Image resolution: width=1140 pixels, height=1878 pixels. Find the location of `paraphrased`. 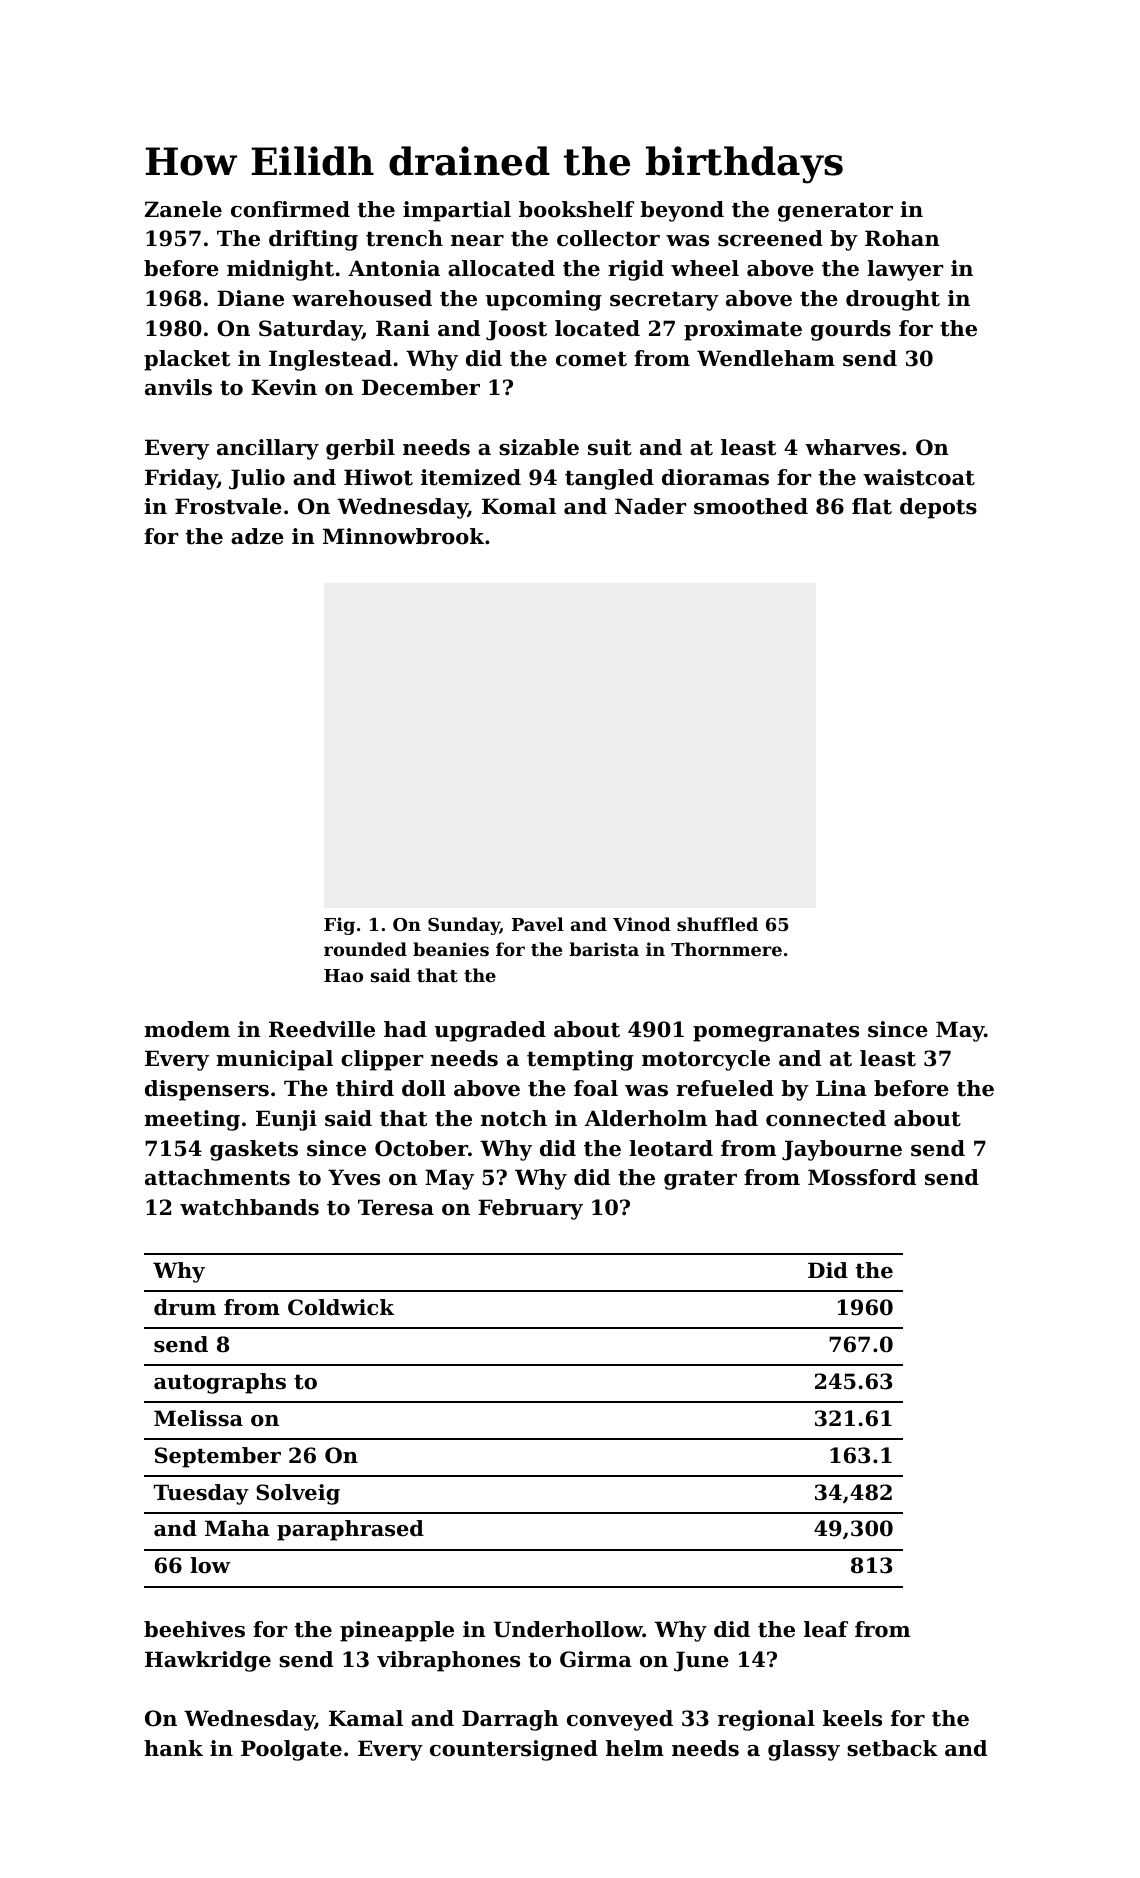

paraphrased is located at coordinates (350, 1530).
